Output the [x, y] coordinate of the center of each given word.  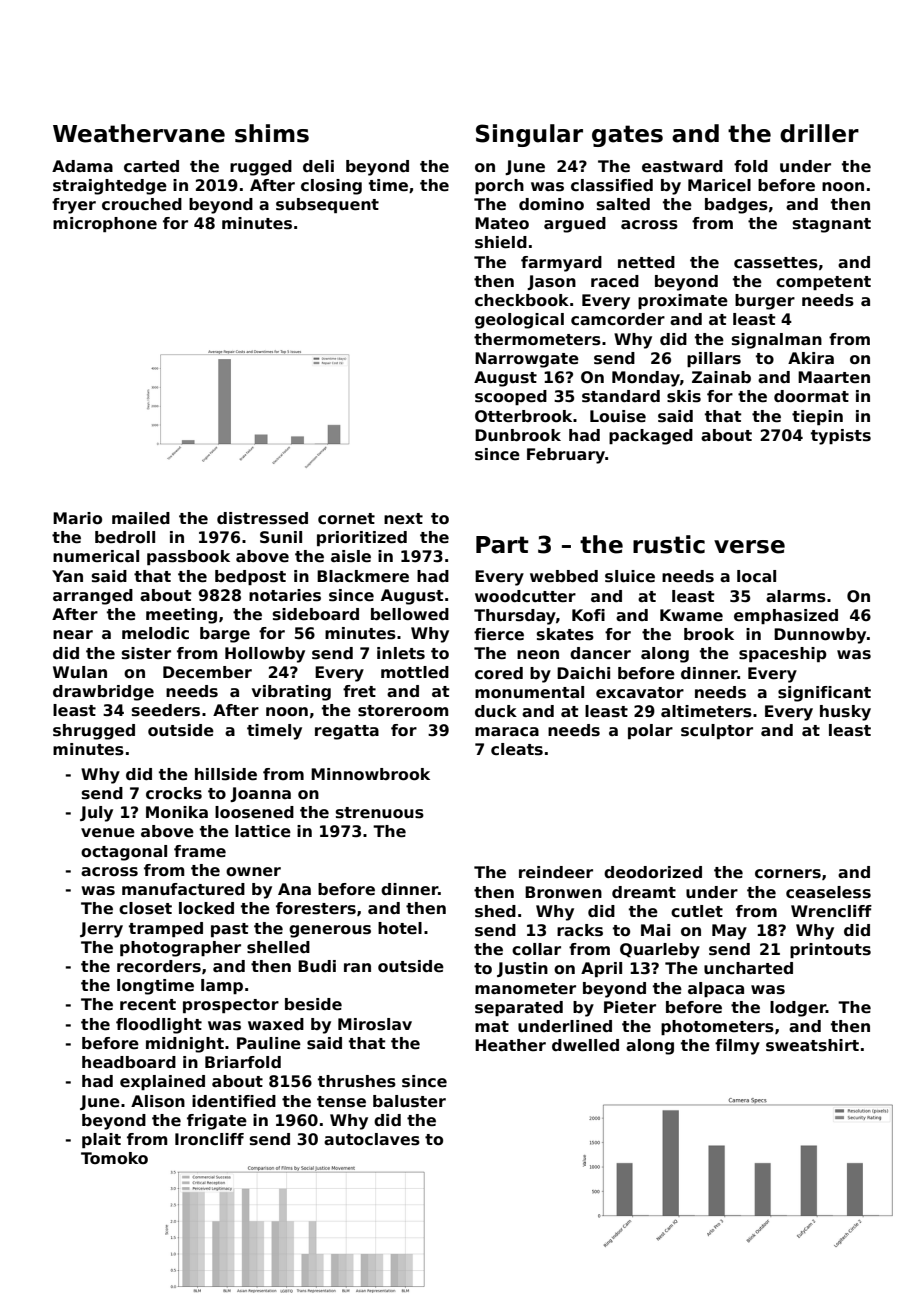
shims [272, 133]
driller [819, 133]
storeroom [403, 711]
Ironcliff [209, 1139]
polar [650, 731]
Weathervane [139, 133]
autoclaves [372, 1139]
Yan [67, 576]
